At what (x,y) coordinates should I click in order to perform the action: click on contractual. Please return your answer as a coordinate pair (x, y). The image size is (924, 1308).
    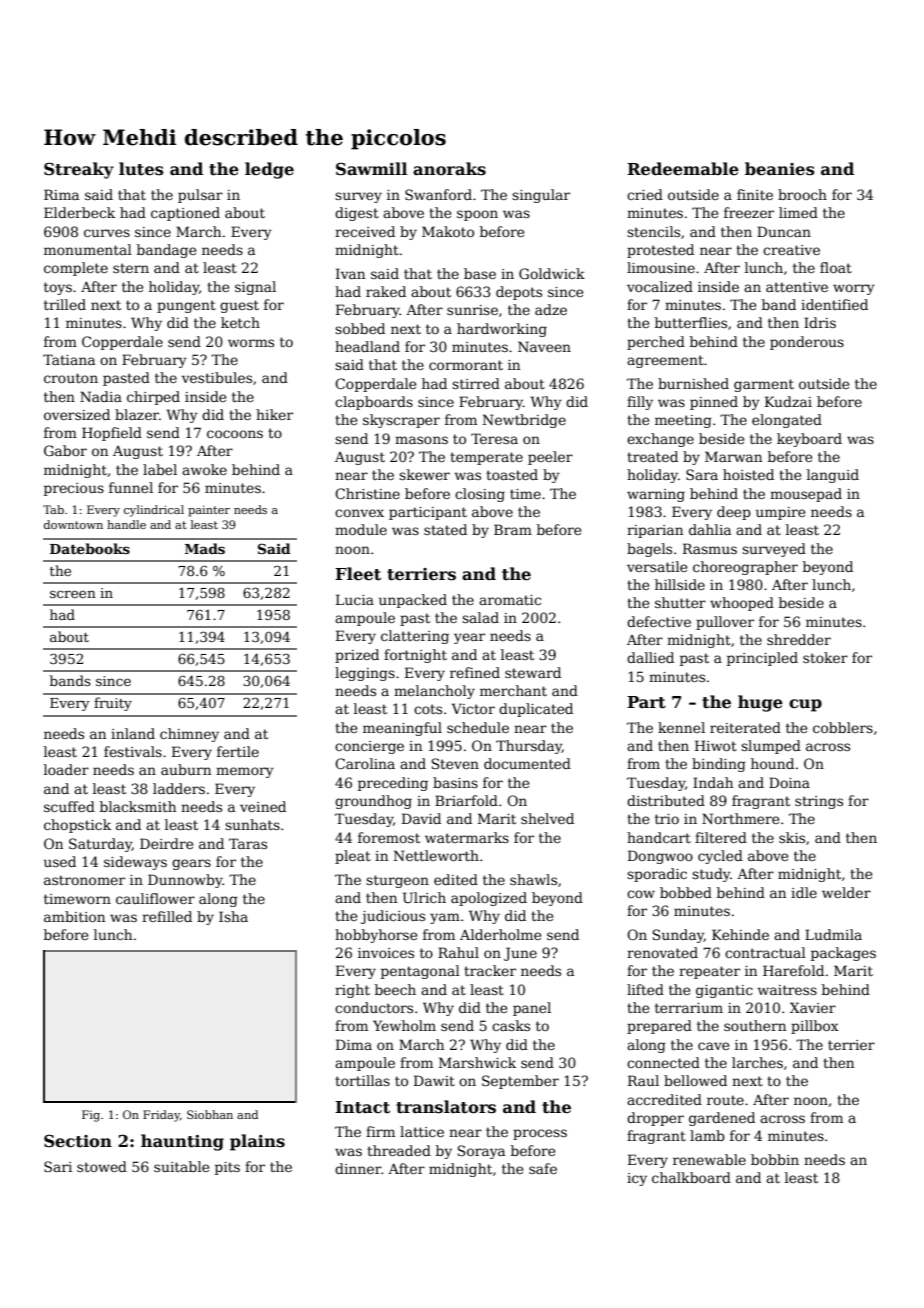
    Looking at the image, I should click on (765, 952).
